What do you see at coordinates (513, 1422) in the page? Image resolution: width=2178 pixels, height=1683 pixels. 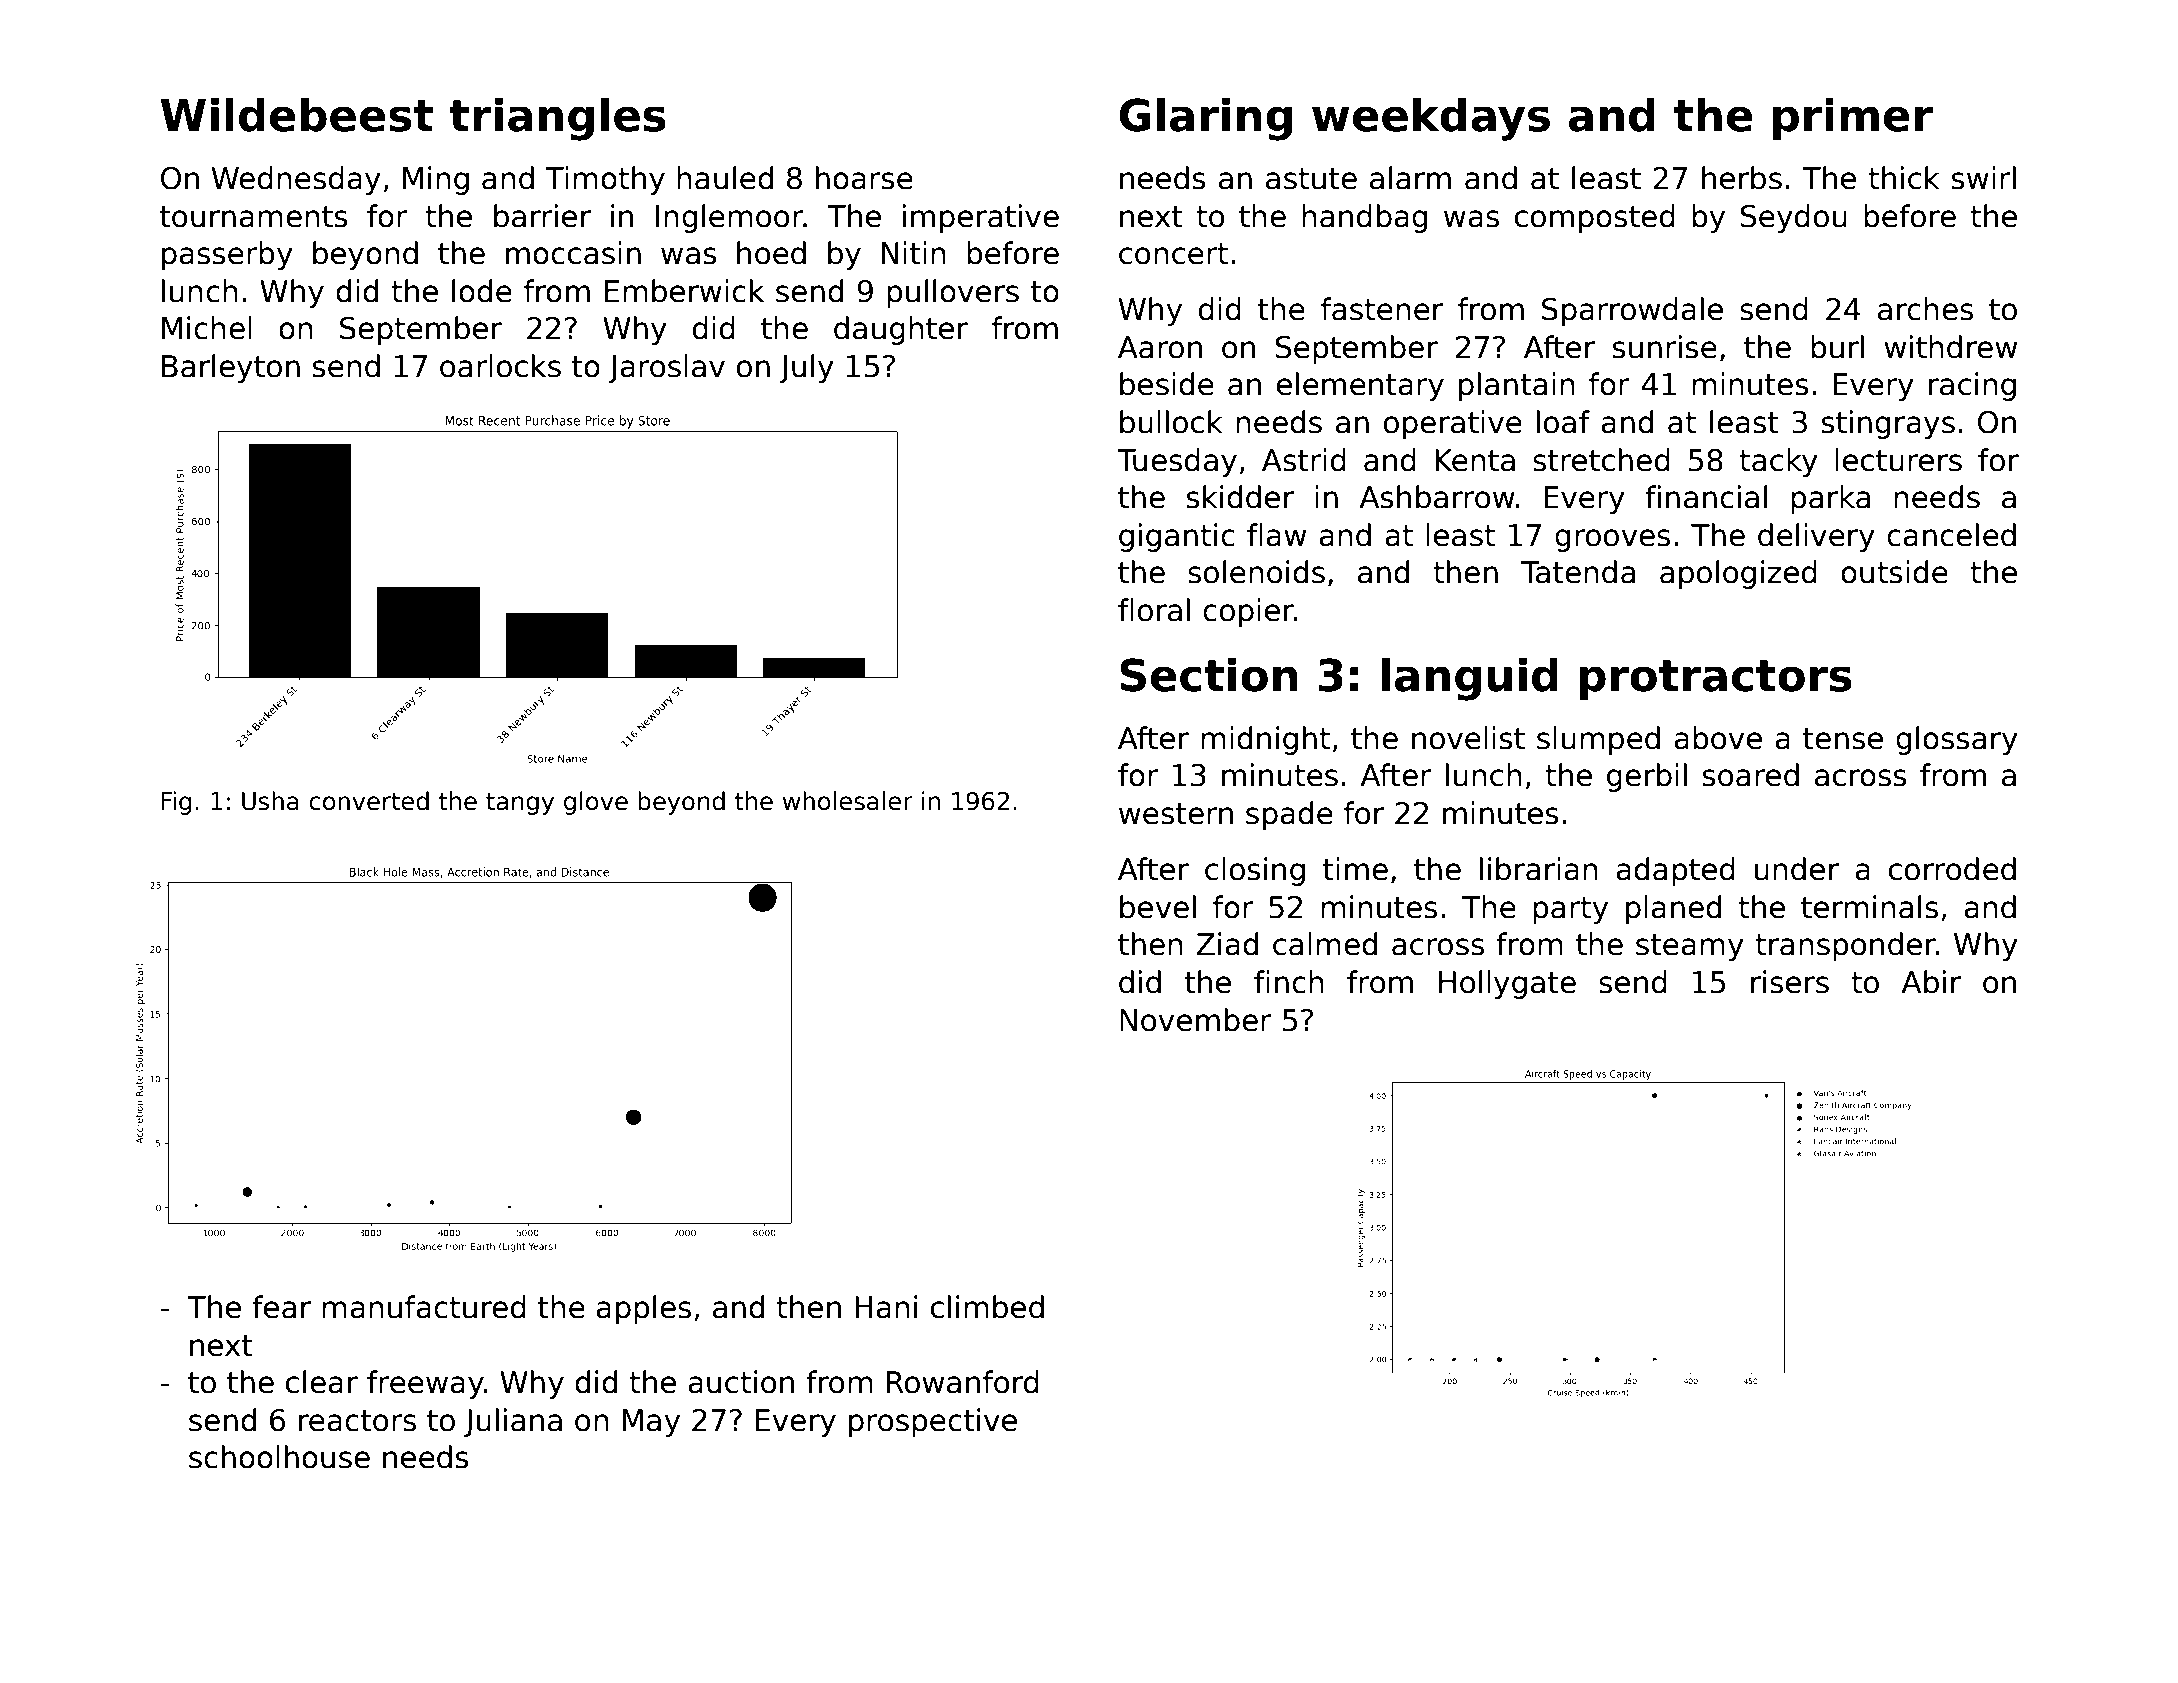 I see `Juliana` at bounding box center [513, 1422].
